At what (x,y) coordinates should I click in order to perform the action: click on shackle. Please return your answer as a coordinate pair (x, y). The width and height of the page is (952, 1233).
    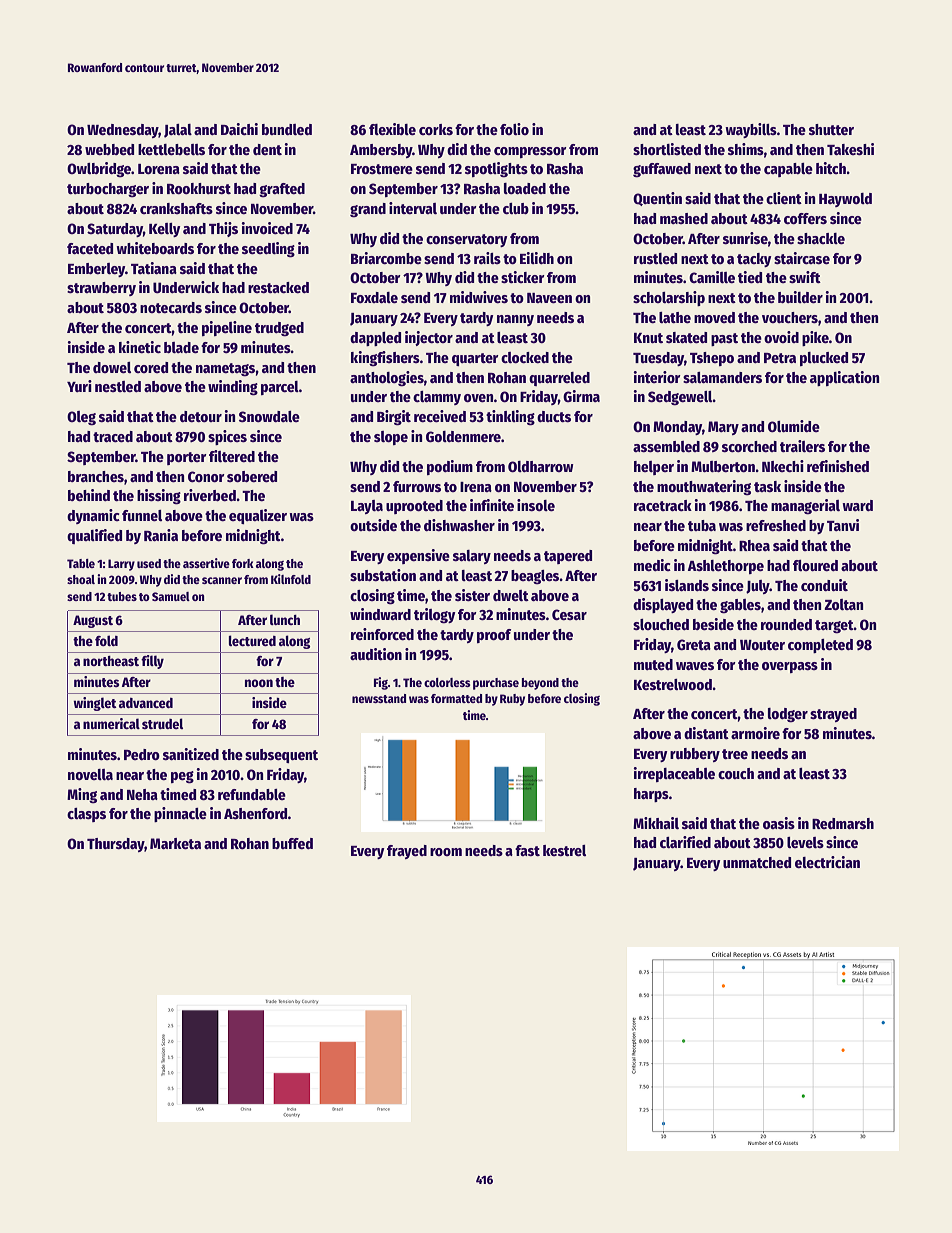
    Looking at the image, I should click on (821, 238).
